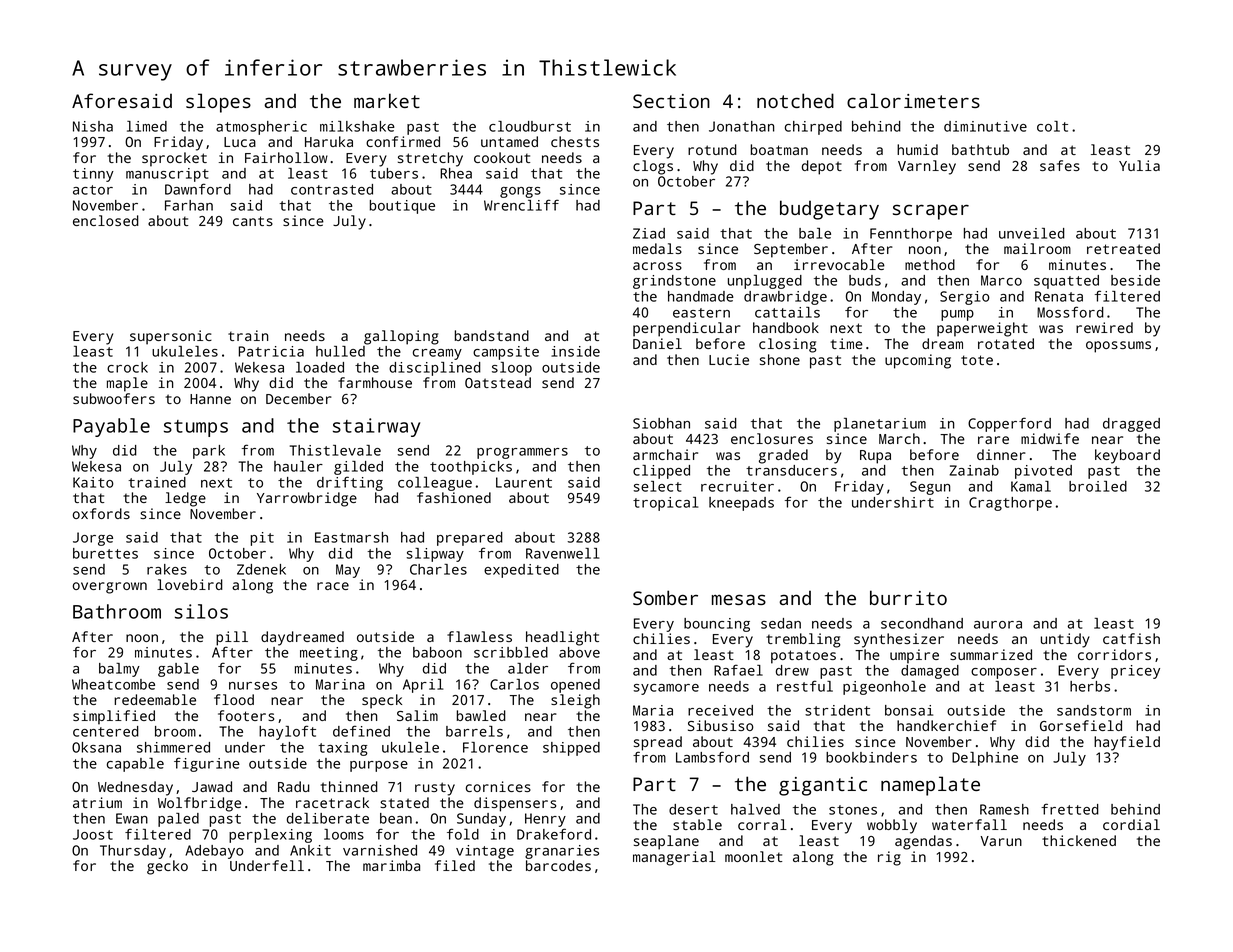 Image resolution: width=1233 pixels, height=952 pixels. Describe the element at coordinates (506, 353) in the image. I see `campsite` at that location.
